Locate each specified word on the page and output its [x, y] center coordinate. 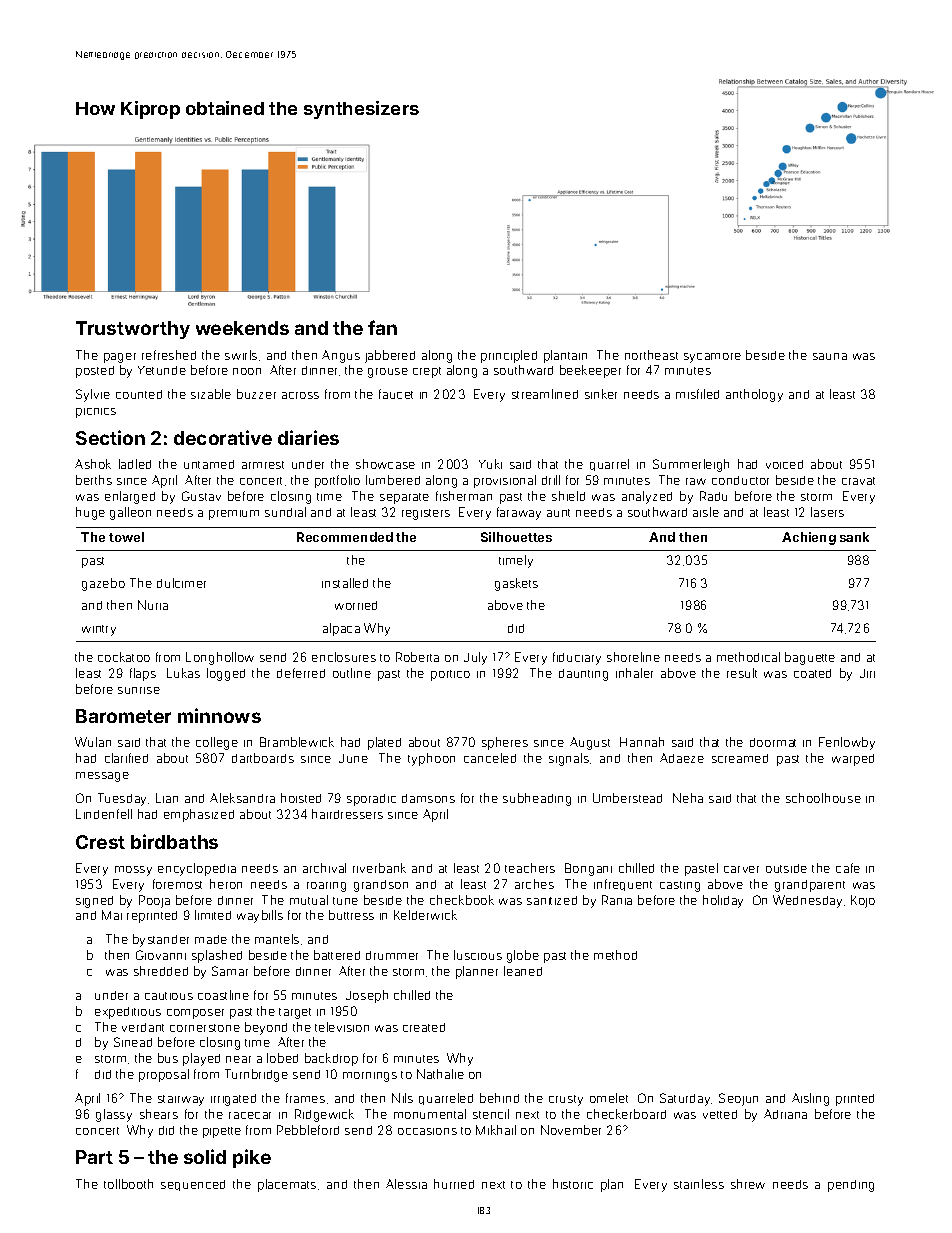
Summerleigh [691, 465]
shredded [161, 971]
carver [741, 869]
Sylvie [93, 395]
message [102, 777]
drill [551, 480]
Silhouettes [516, 537]
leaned [523, 971]
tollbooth [128, 1184]
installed [345, 583]
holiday [723, 901]
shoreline [633, 657]
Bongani [588, 869]
